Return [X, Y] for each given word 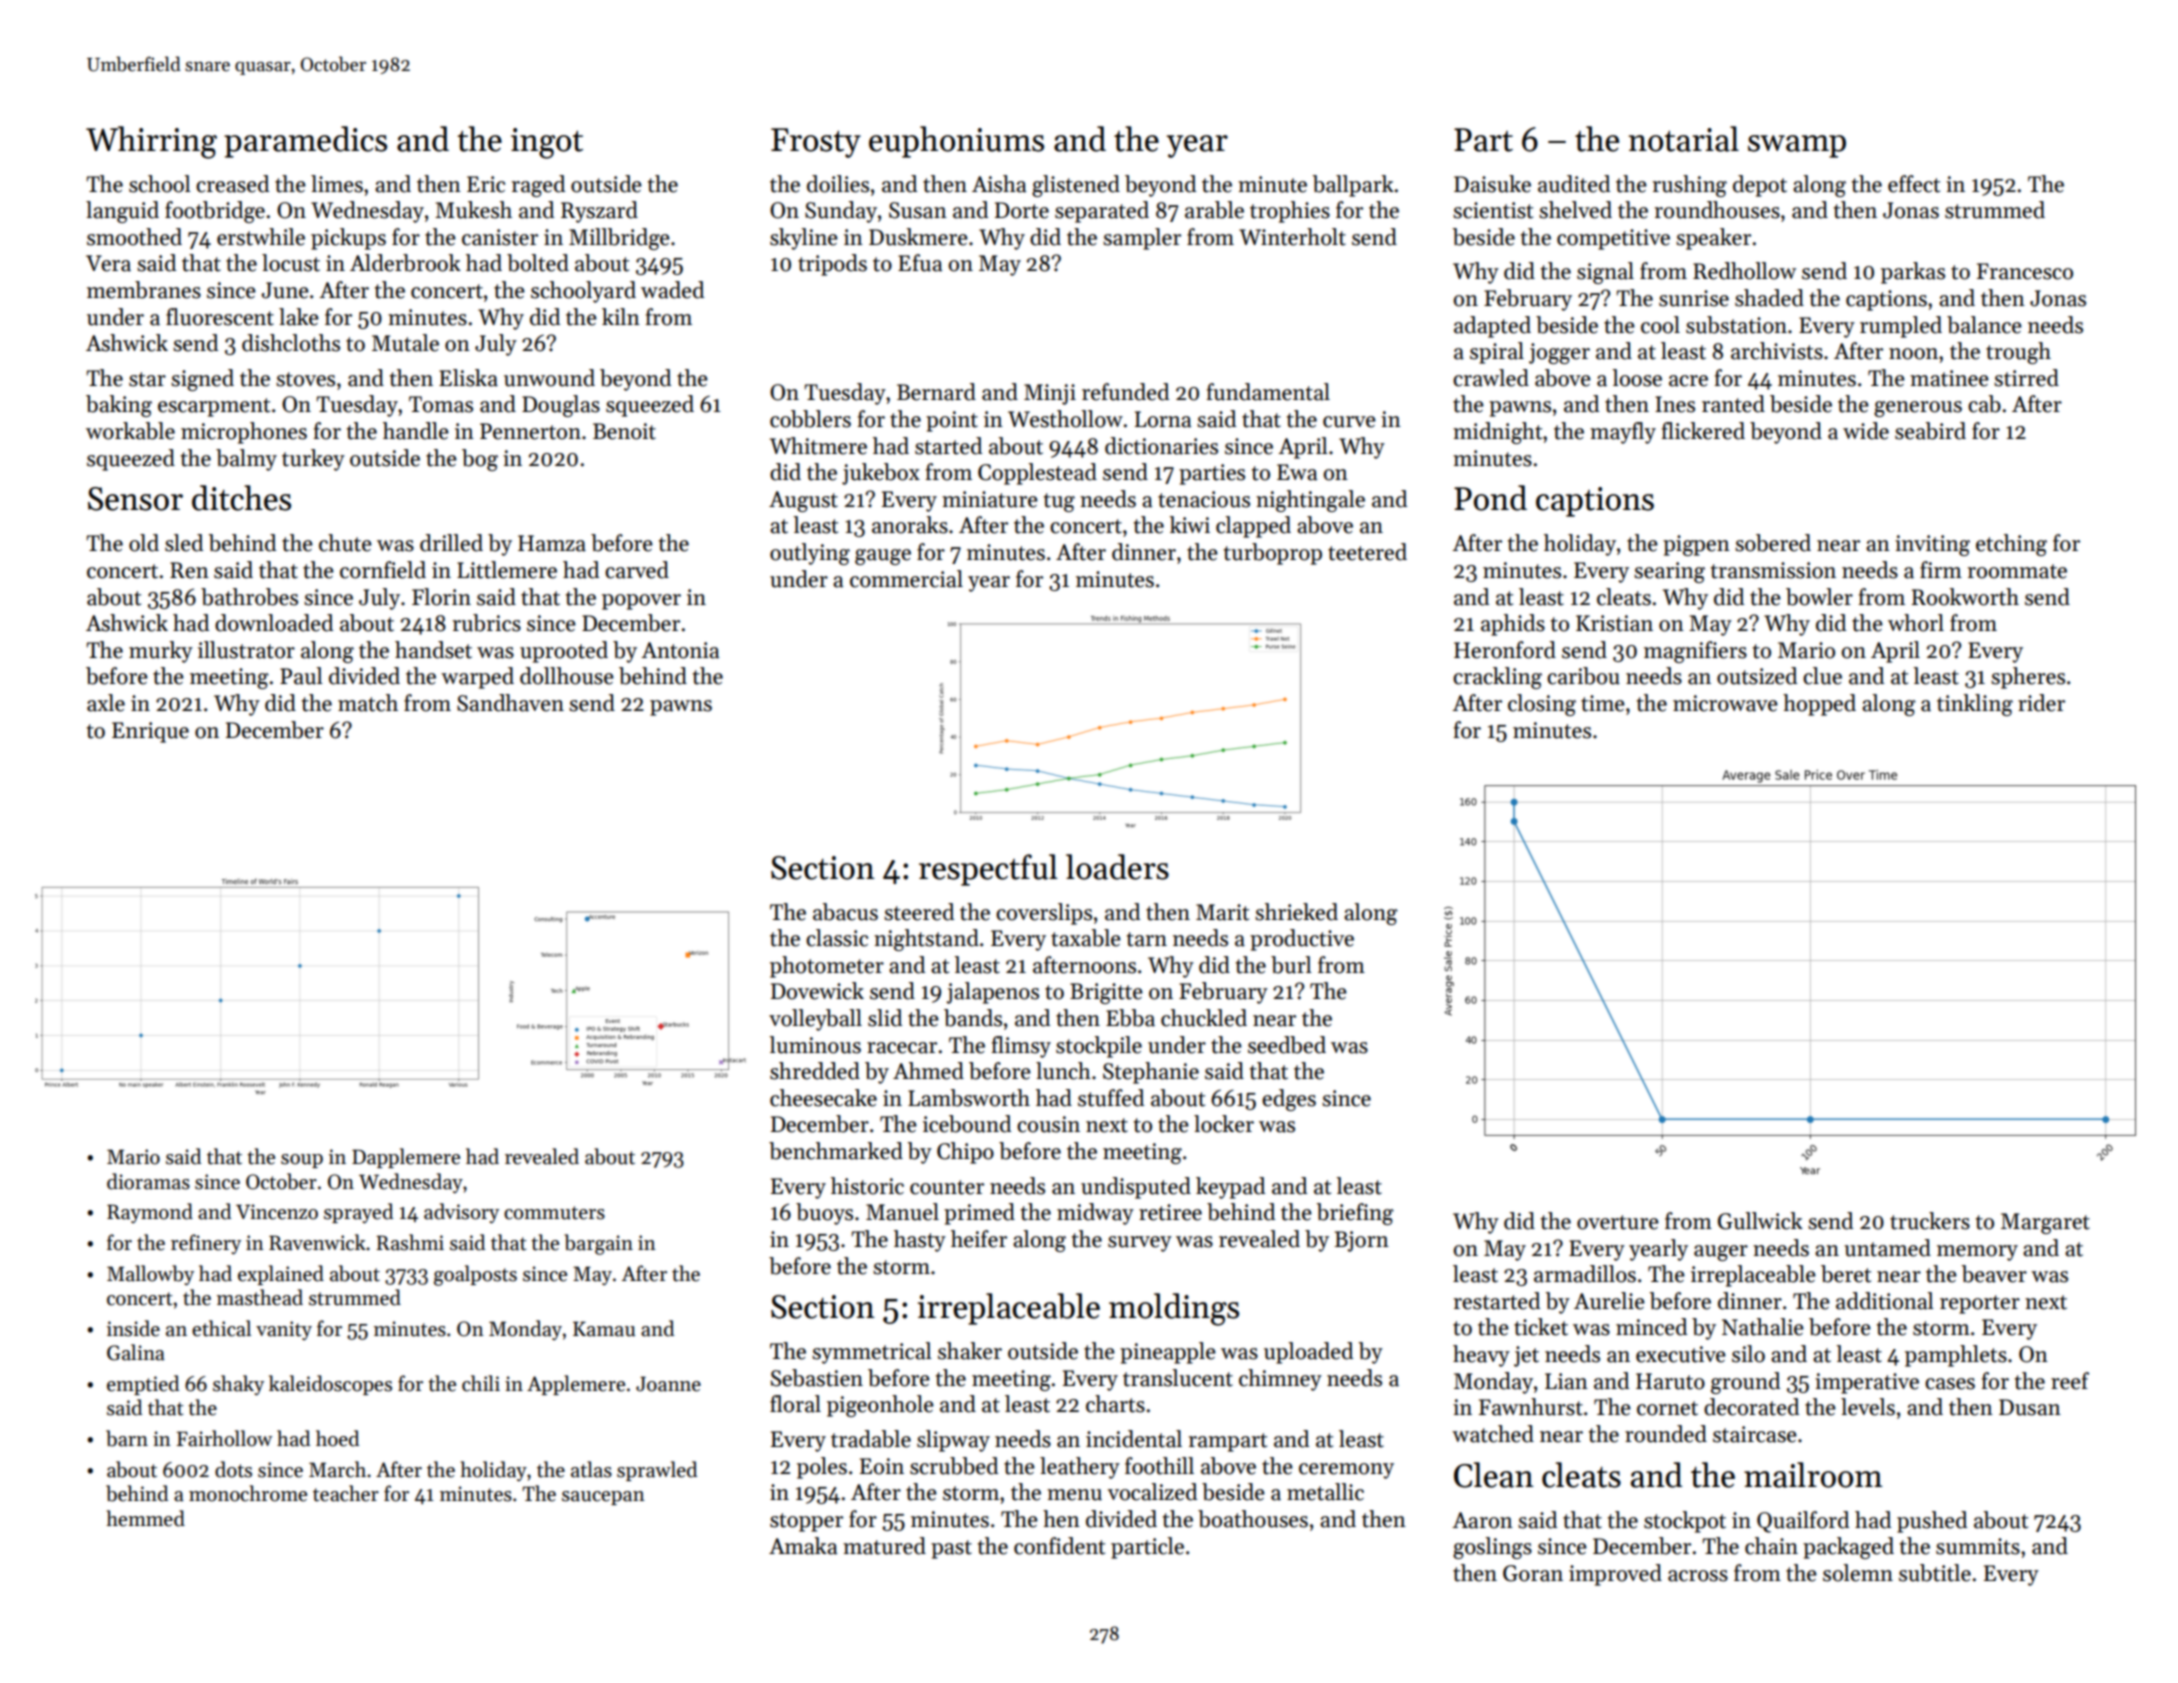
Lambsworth [969, 1098]
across [1698, 1576]
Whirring [151, 142]
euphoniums [956, 142]
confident [1059, 1546]
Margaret [2045, 1223]
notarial [1684, 139]
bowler [1819, 597]
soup [302, 1161]
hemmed [145, 1518]
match [368, 703]
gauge [883, 557]
